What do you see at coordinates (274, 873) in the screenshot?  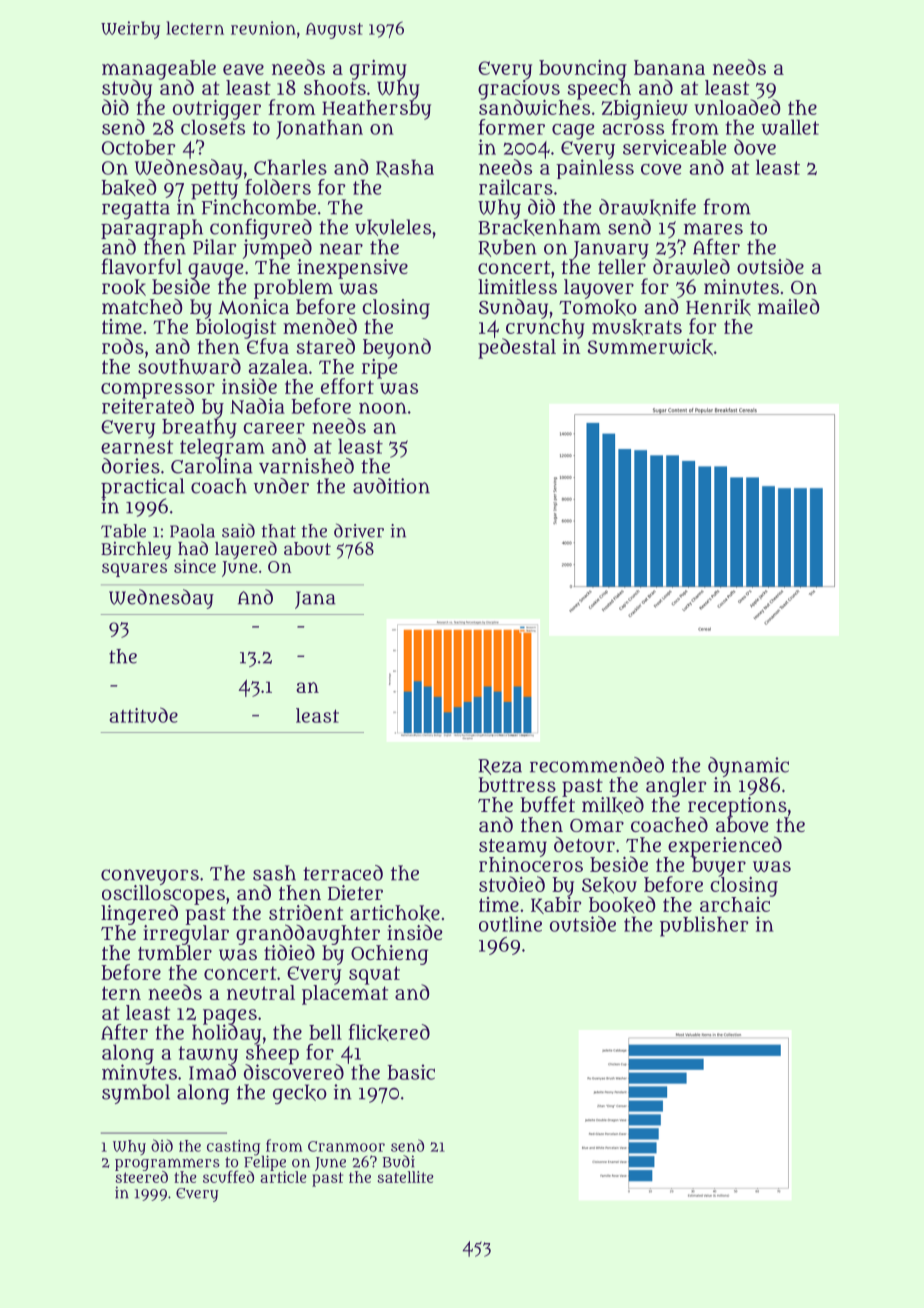 I see `sash` at bounding box center [274, 873].
